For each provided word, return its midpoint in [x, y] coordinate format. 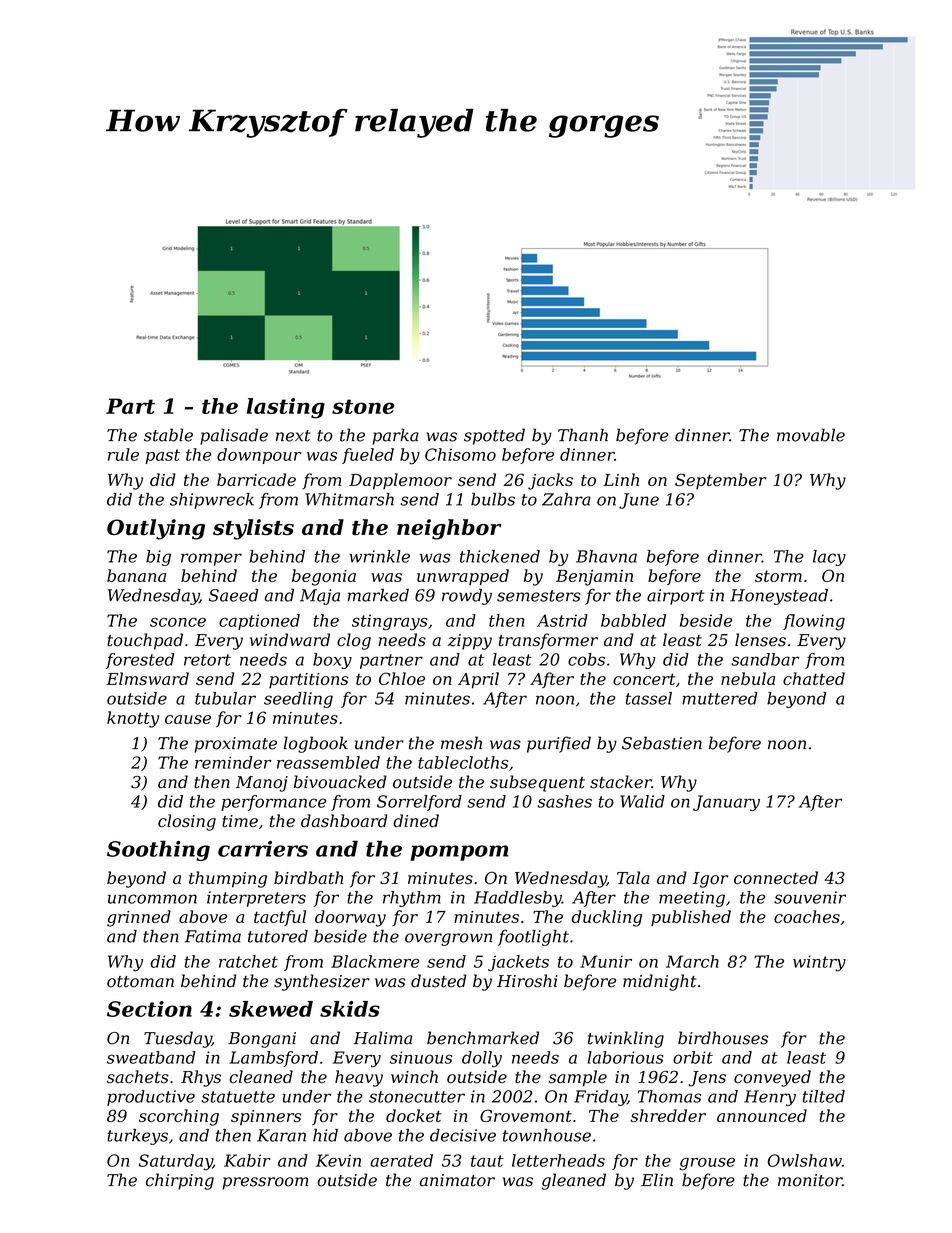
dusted [439, 981]
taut [487, 1161]
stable [168, 435]
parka [395, 436]
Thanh [583, 435]
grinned [139, 918]
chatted [814, 678]
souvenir [810, 897]
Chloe [402, 678]
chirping [180, 1181]
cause [188, 719]
